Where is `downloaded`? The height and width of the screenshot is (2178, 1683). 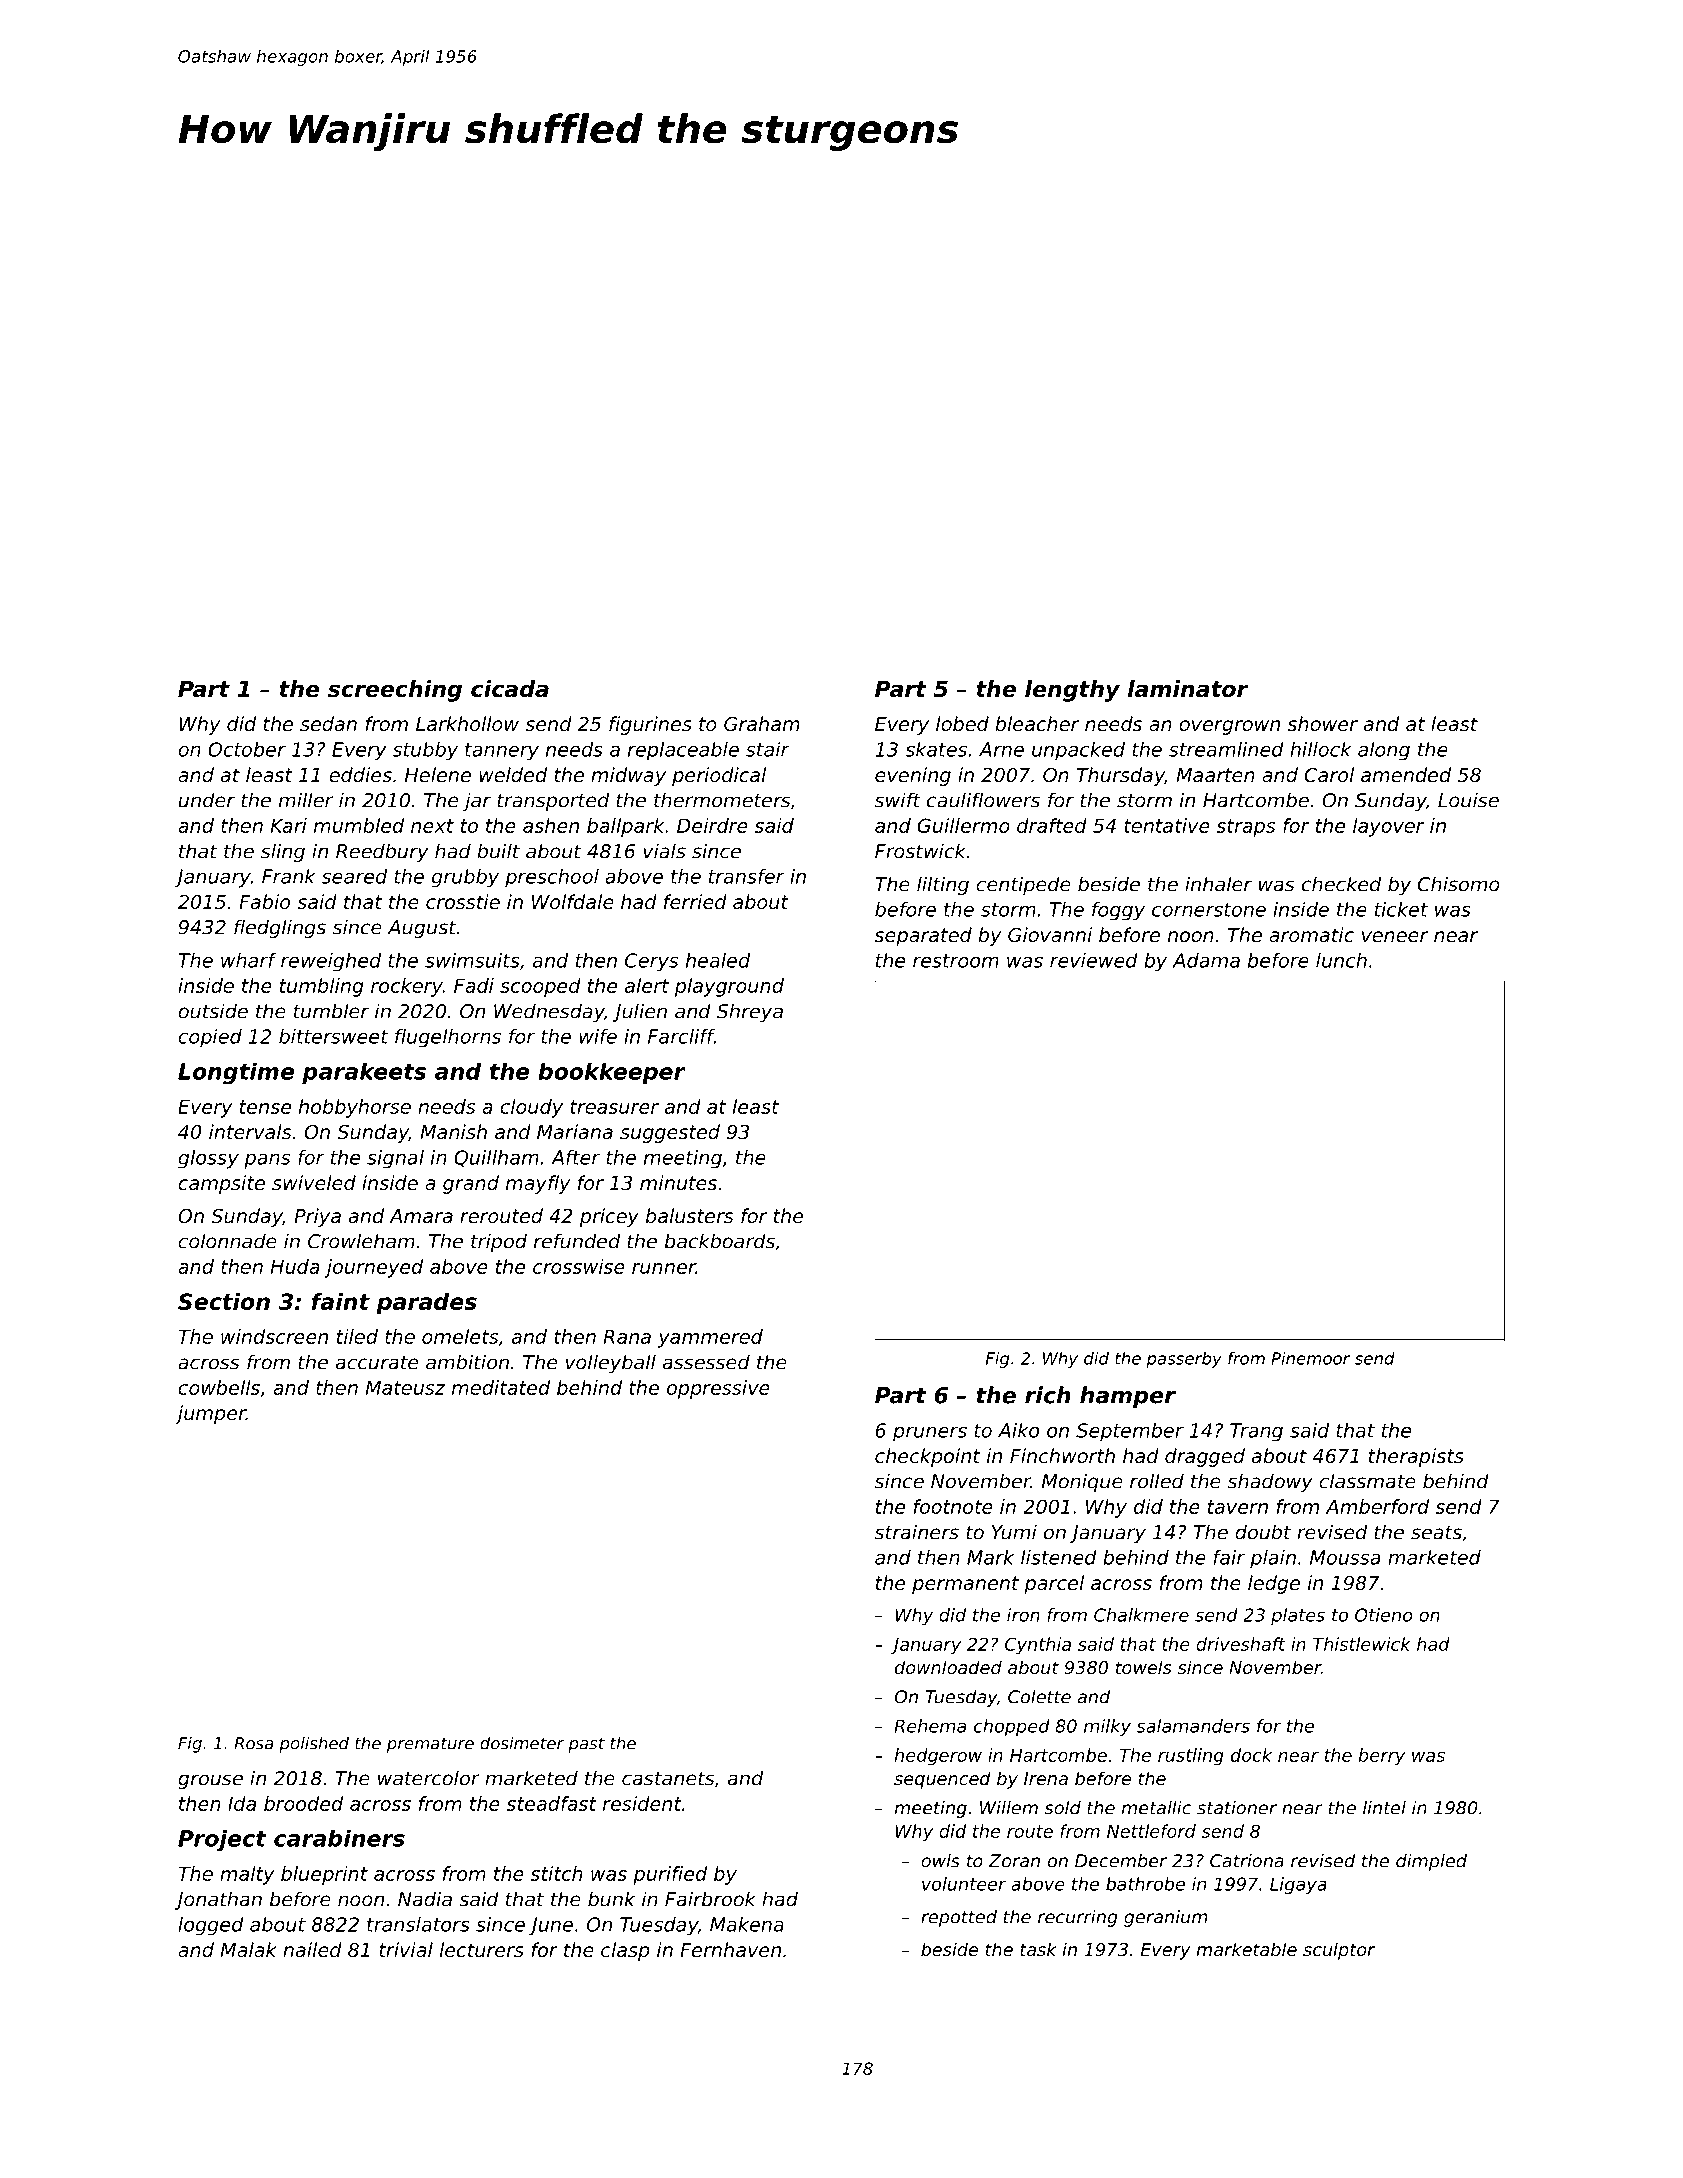 downloaded is located at coordinates (948, 1667).
